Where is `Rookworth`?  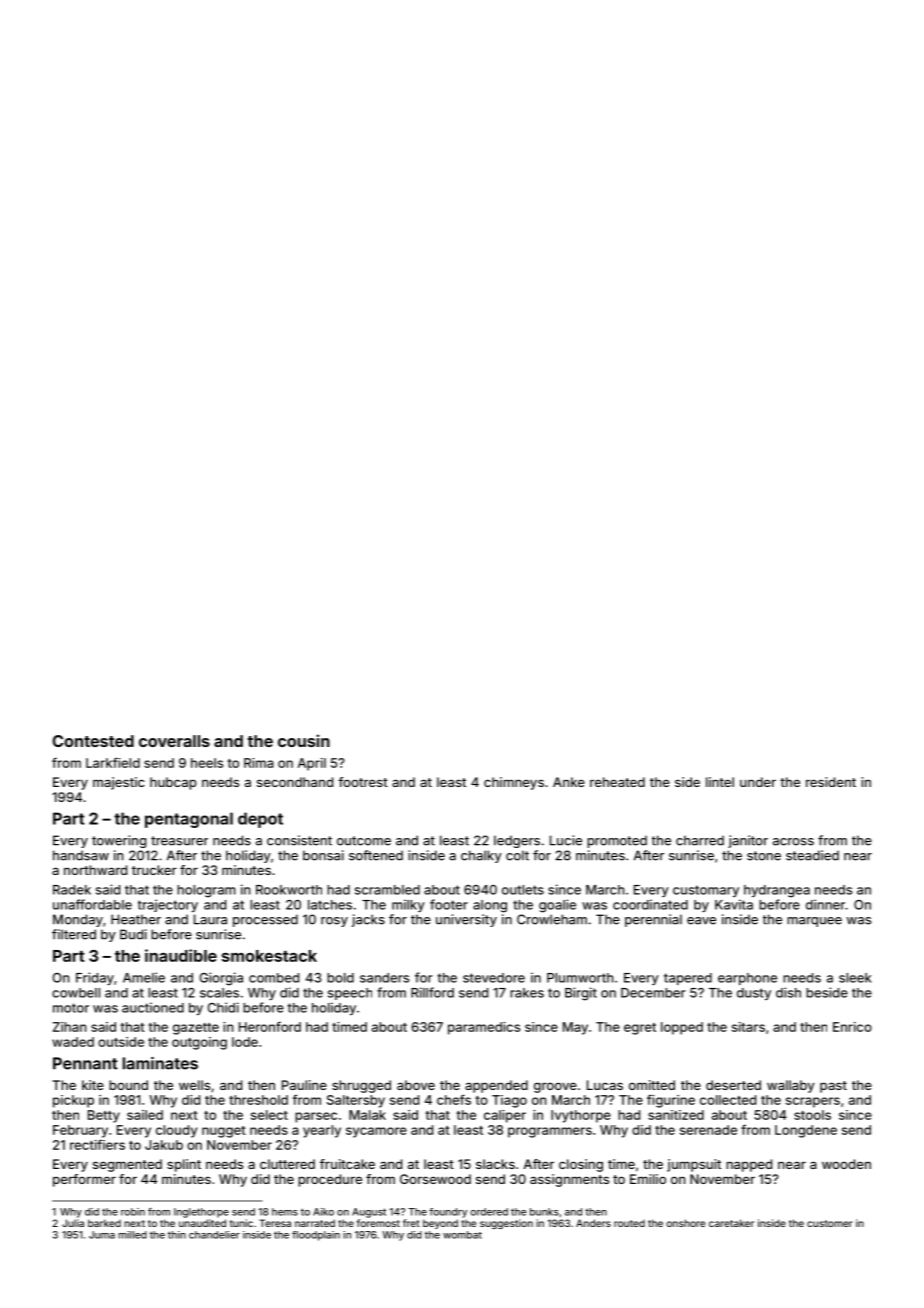
Rookworth is located at coordinates (289, 890).
